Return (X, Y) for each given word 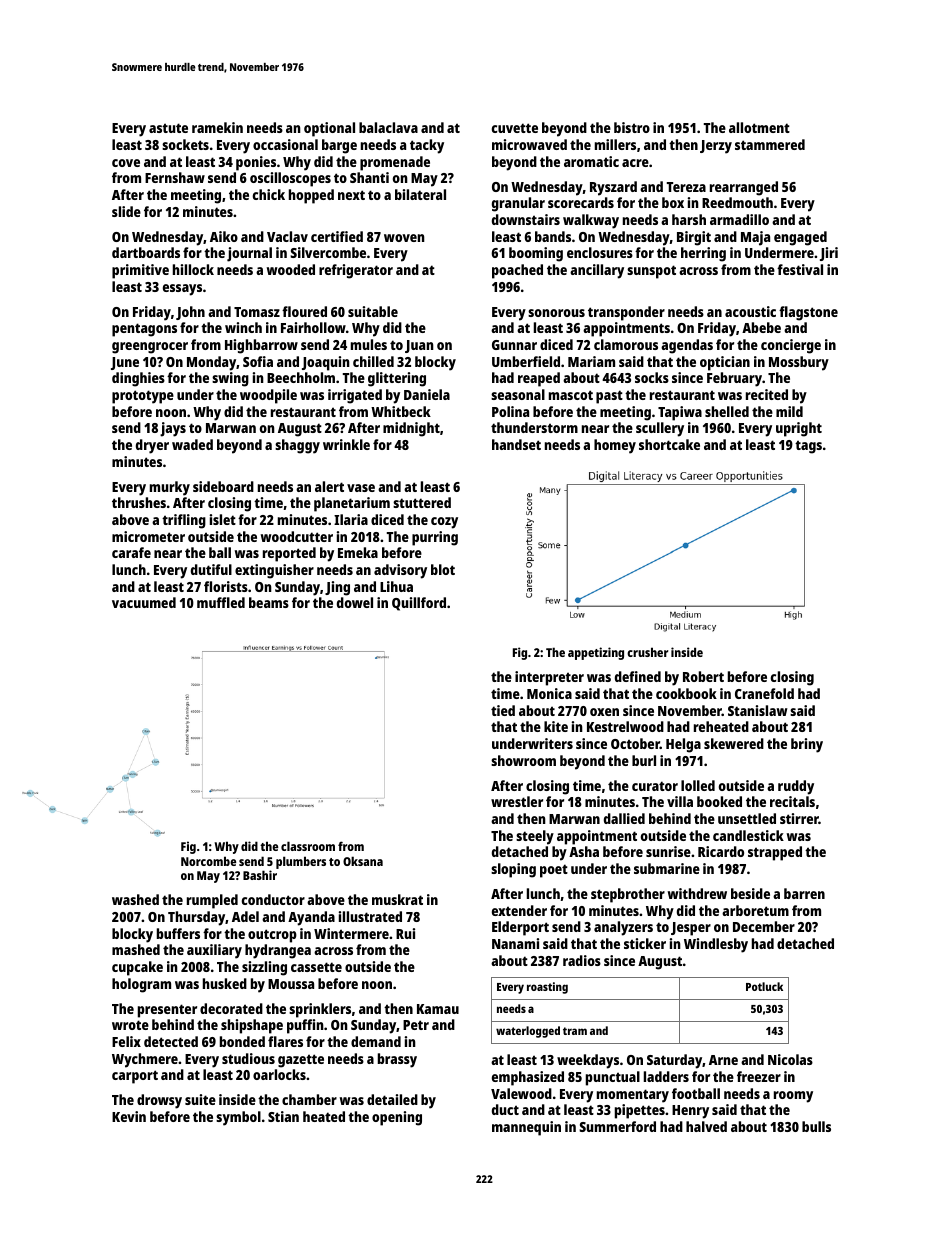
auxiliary (214, 951)
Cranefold (764, 693)
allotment (759, 127)
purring (435, 538)
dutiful (211, 569)
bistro (632, 127)
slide (126, 211)
